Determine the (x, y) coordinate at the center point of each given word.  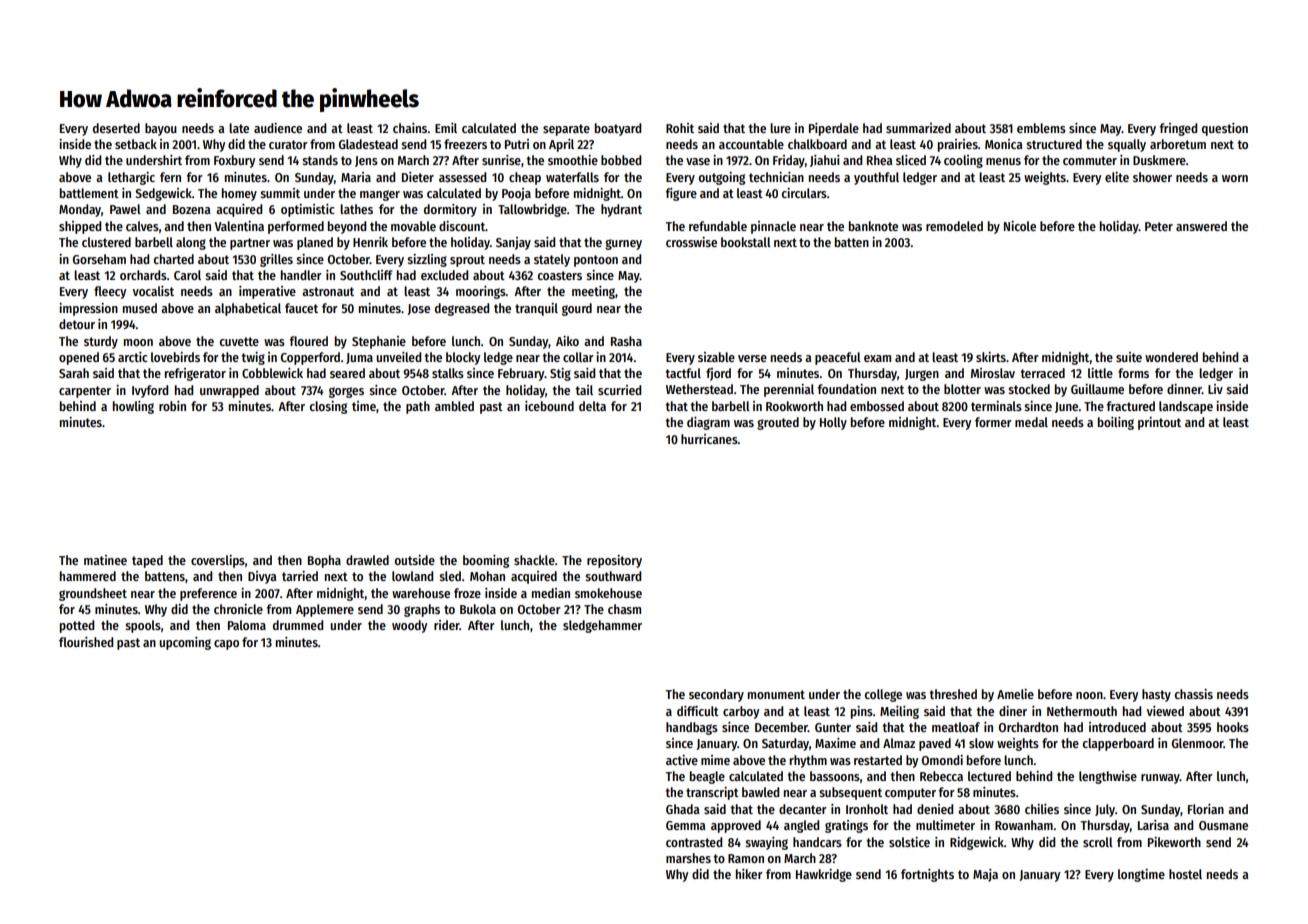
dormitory (450, 210)
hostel (1185, 874)
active (682, 760)
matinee (105, 560)
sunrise (501, 160)
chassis (1193, 694)
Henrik (370, 242)
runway (1160, 779)
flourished (86, 642)
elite (1117, 177)
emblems (1041, 128)
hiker (749, 874)
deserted (116, 128)
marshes (688, 858)
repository (614, 561)
